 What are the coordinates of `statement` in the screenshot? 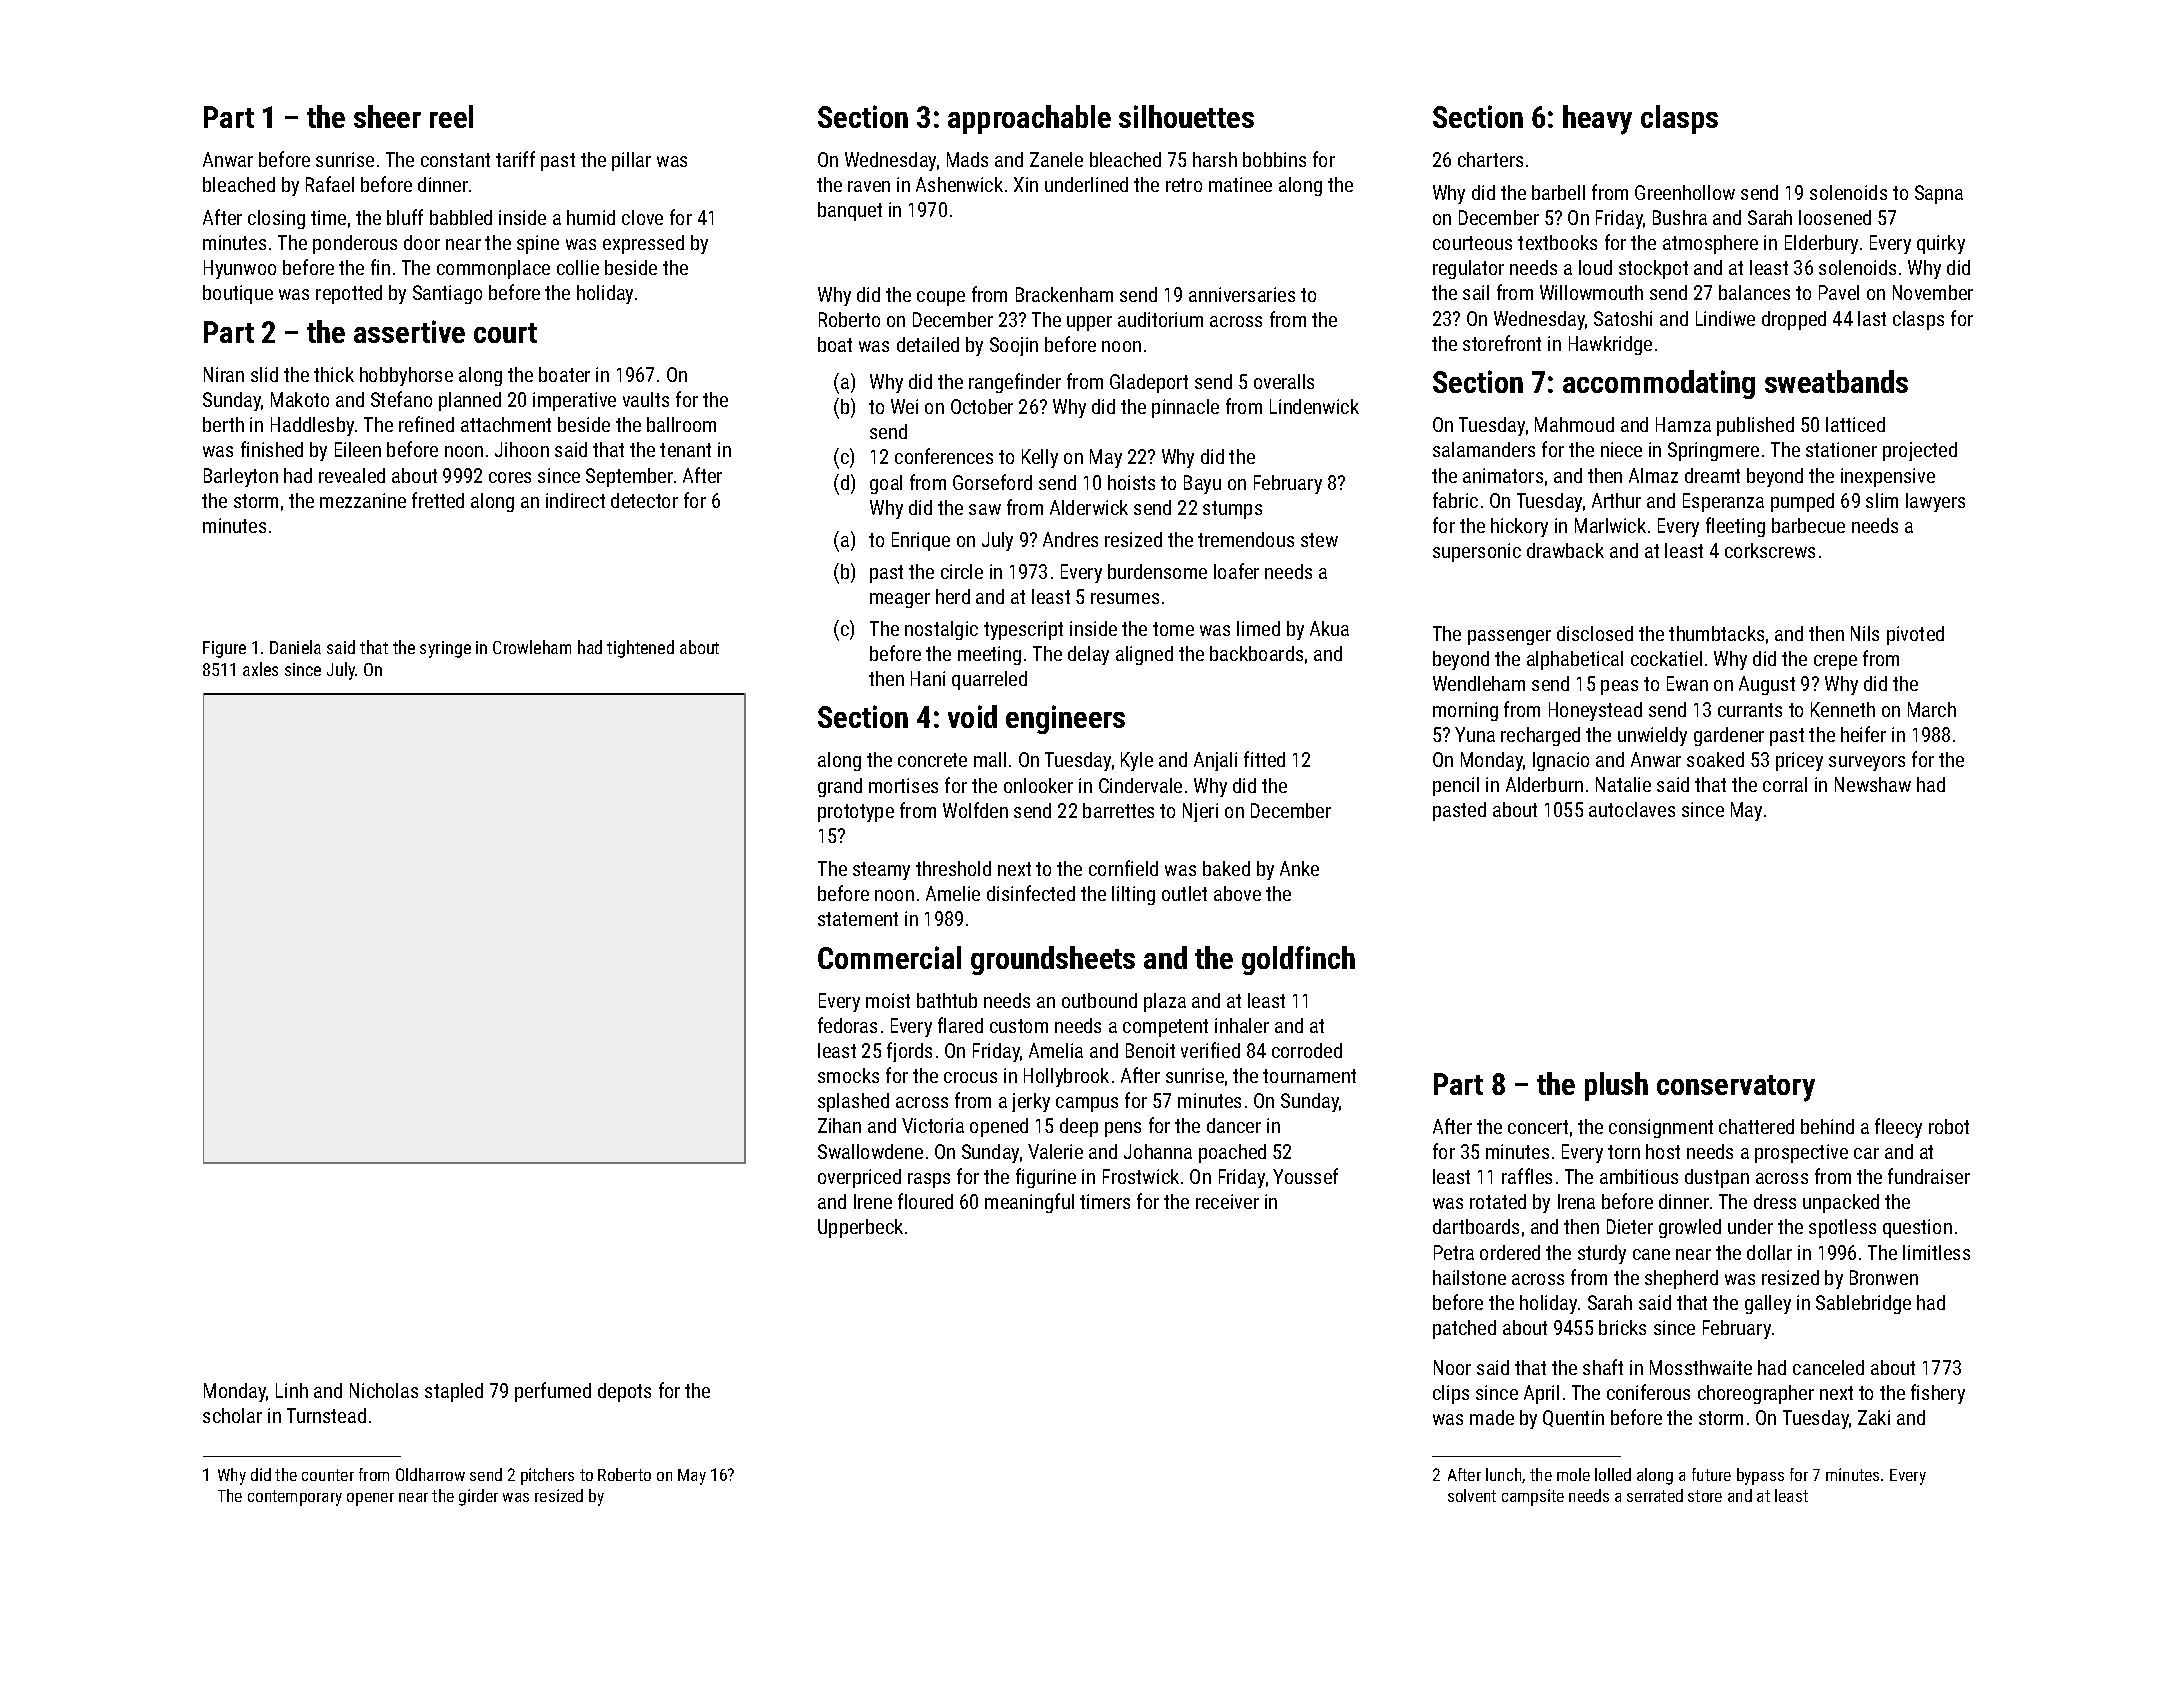 It's located at (858, 919).
